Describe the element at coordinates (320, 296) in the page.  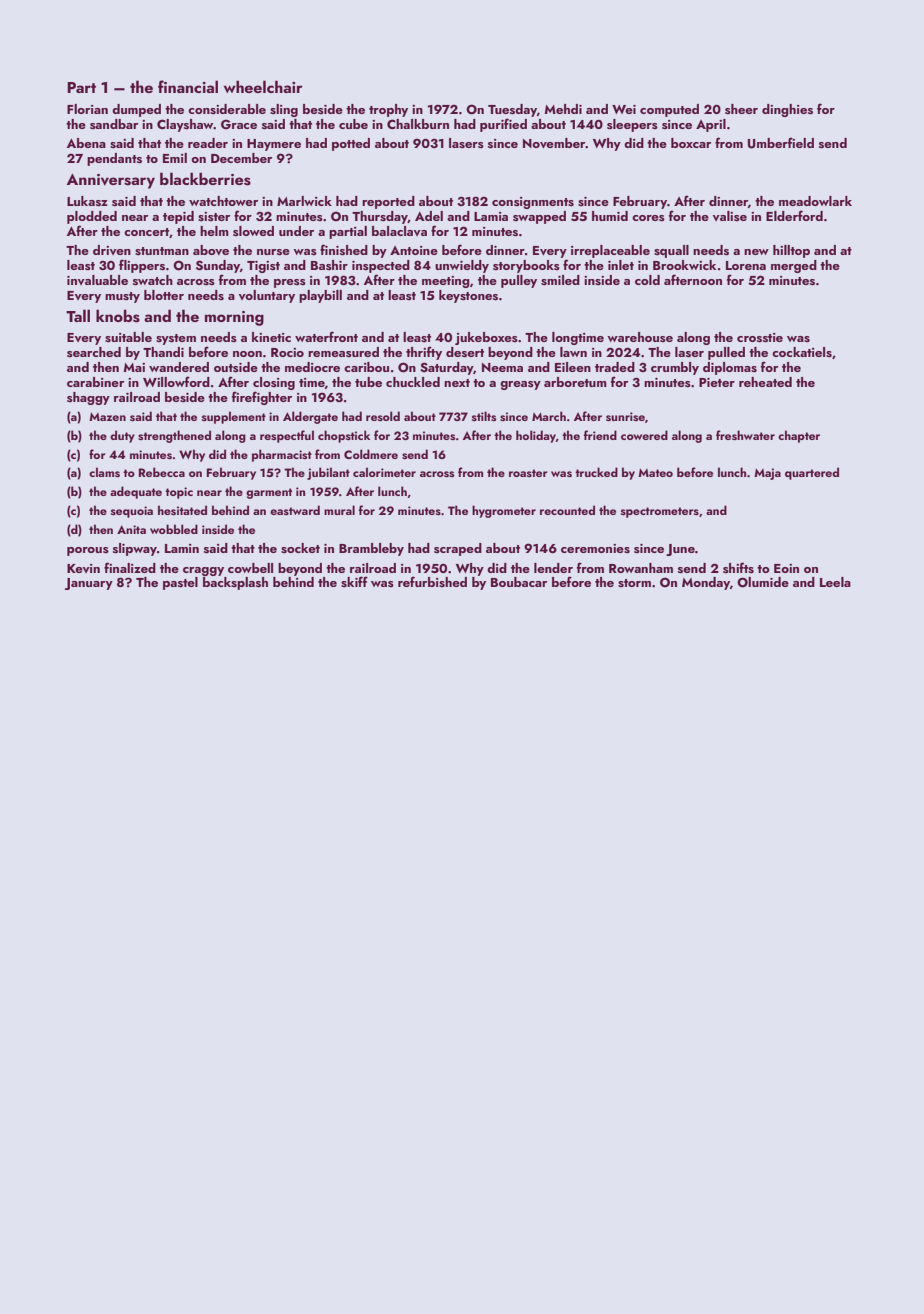
I see `playbill` at that location.
